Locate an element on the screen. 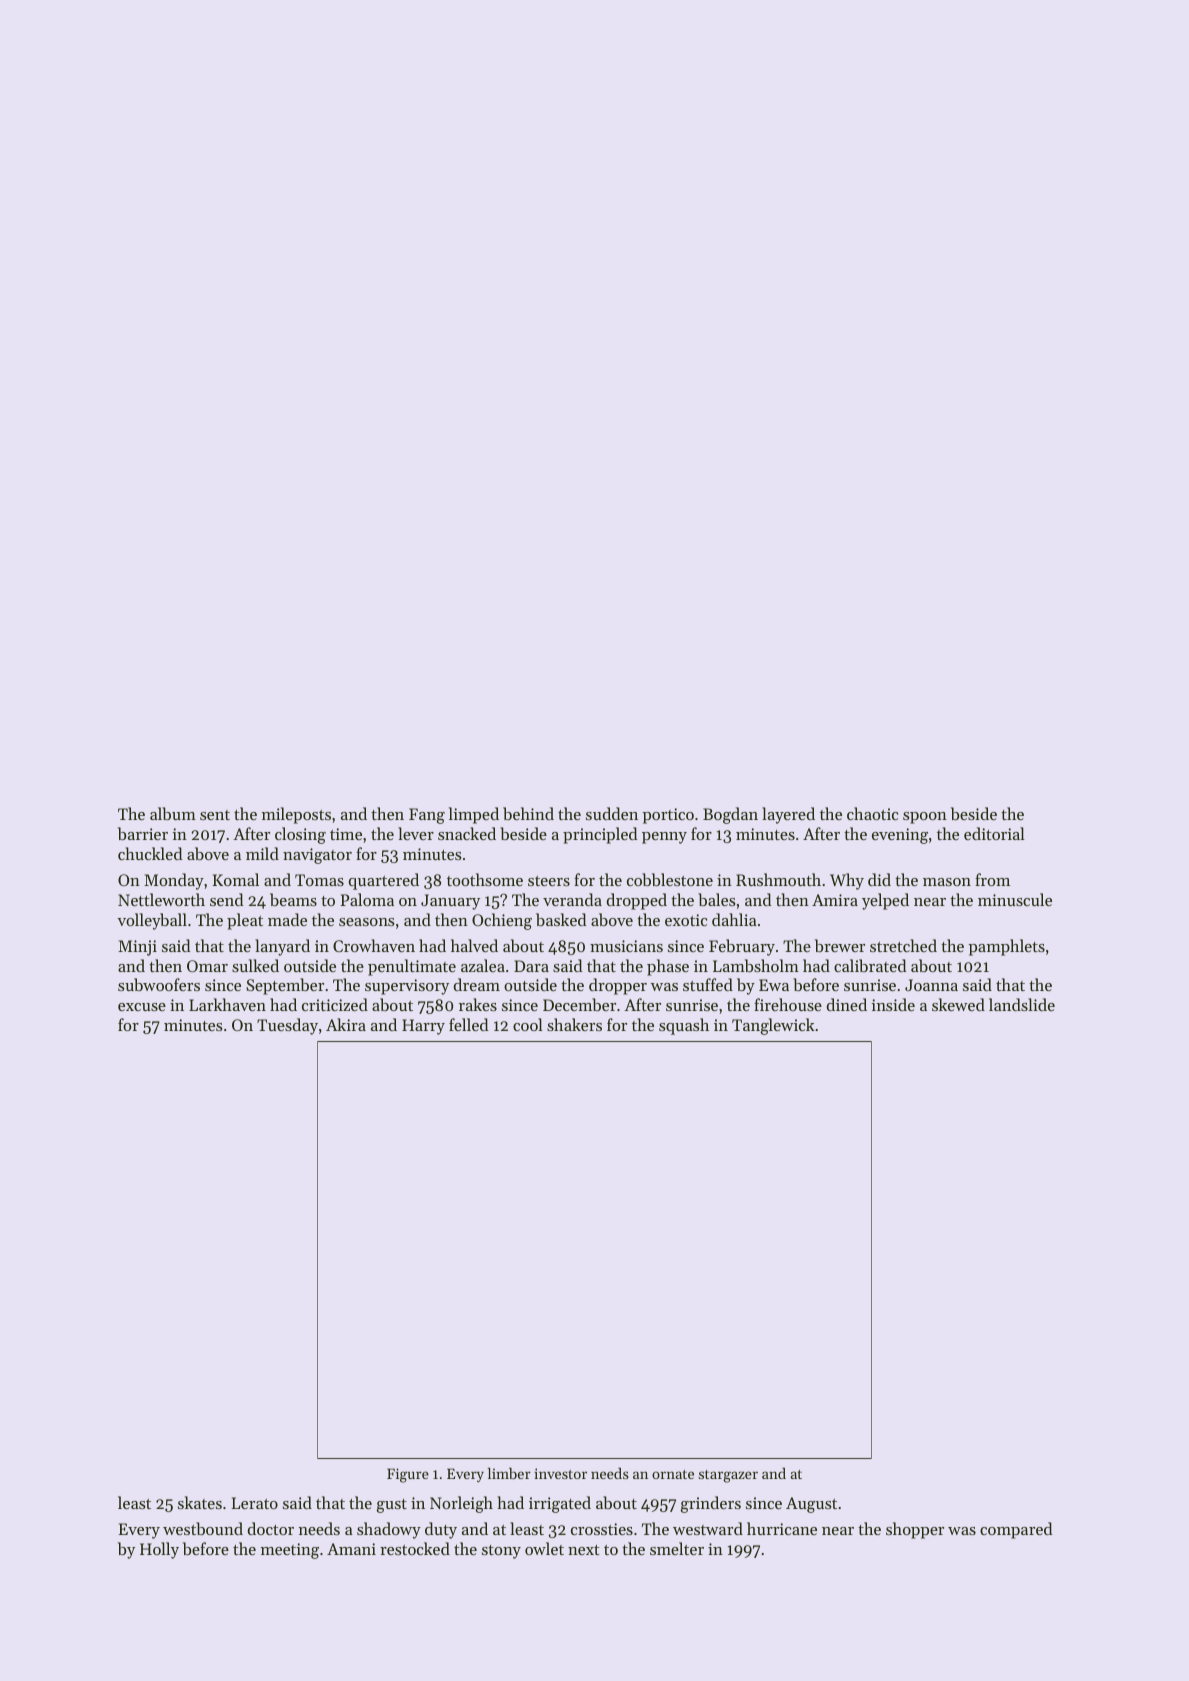  Akira is located at coordinates (346, 1024).
